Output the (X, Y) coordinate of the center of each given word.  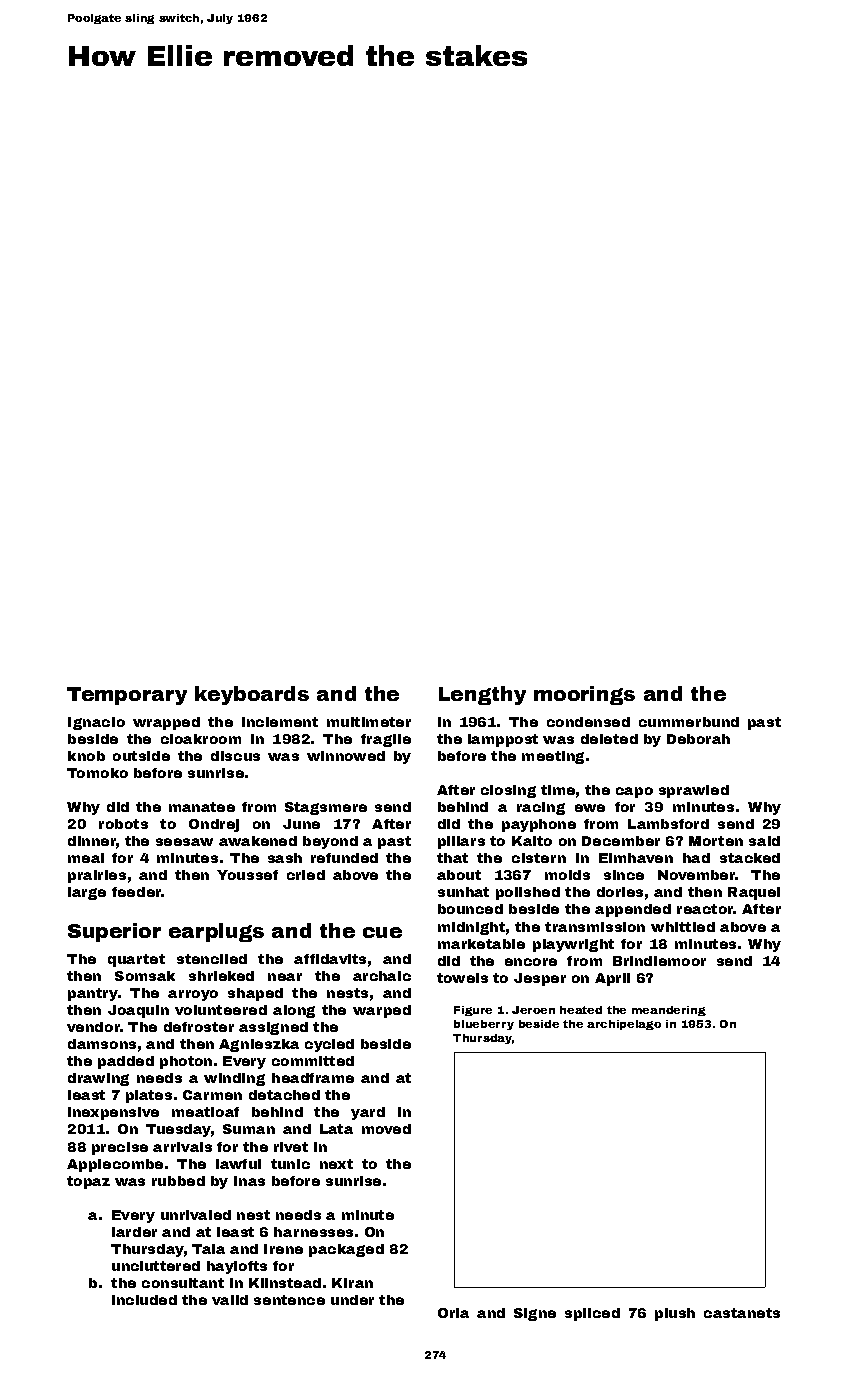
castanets (742, 1313)
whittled (683, 927)
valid (230, 1300)
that (452, 858)
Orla (453, 1313)
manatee (202, 807)
